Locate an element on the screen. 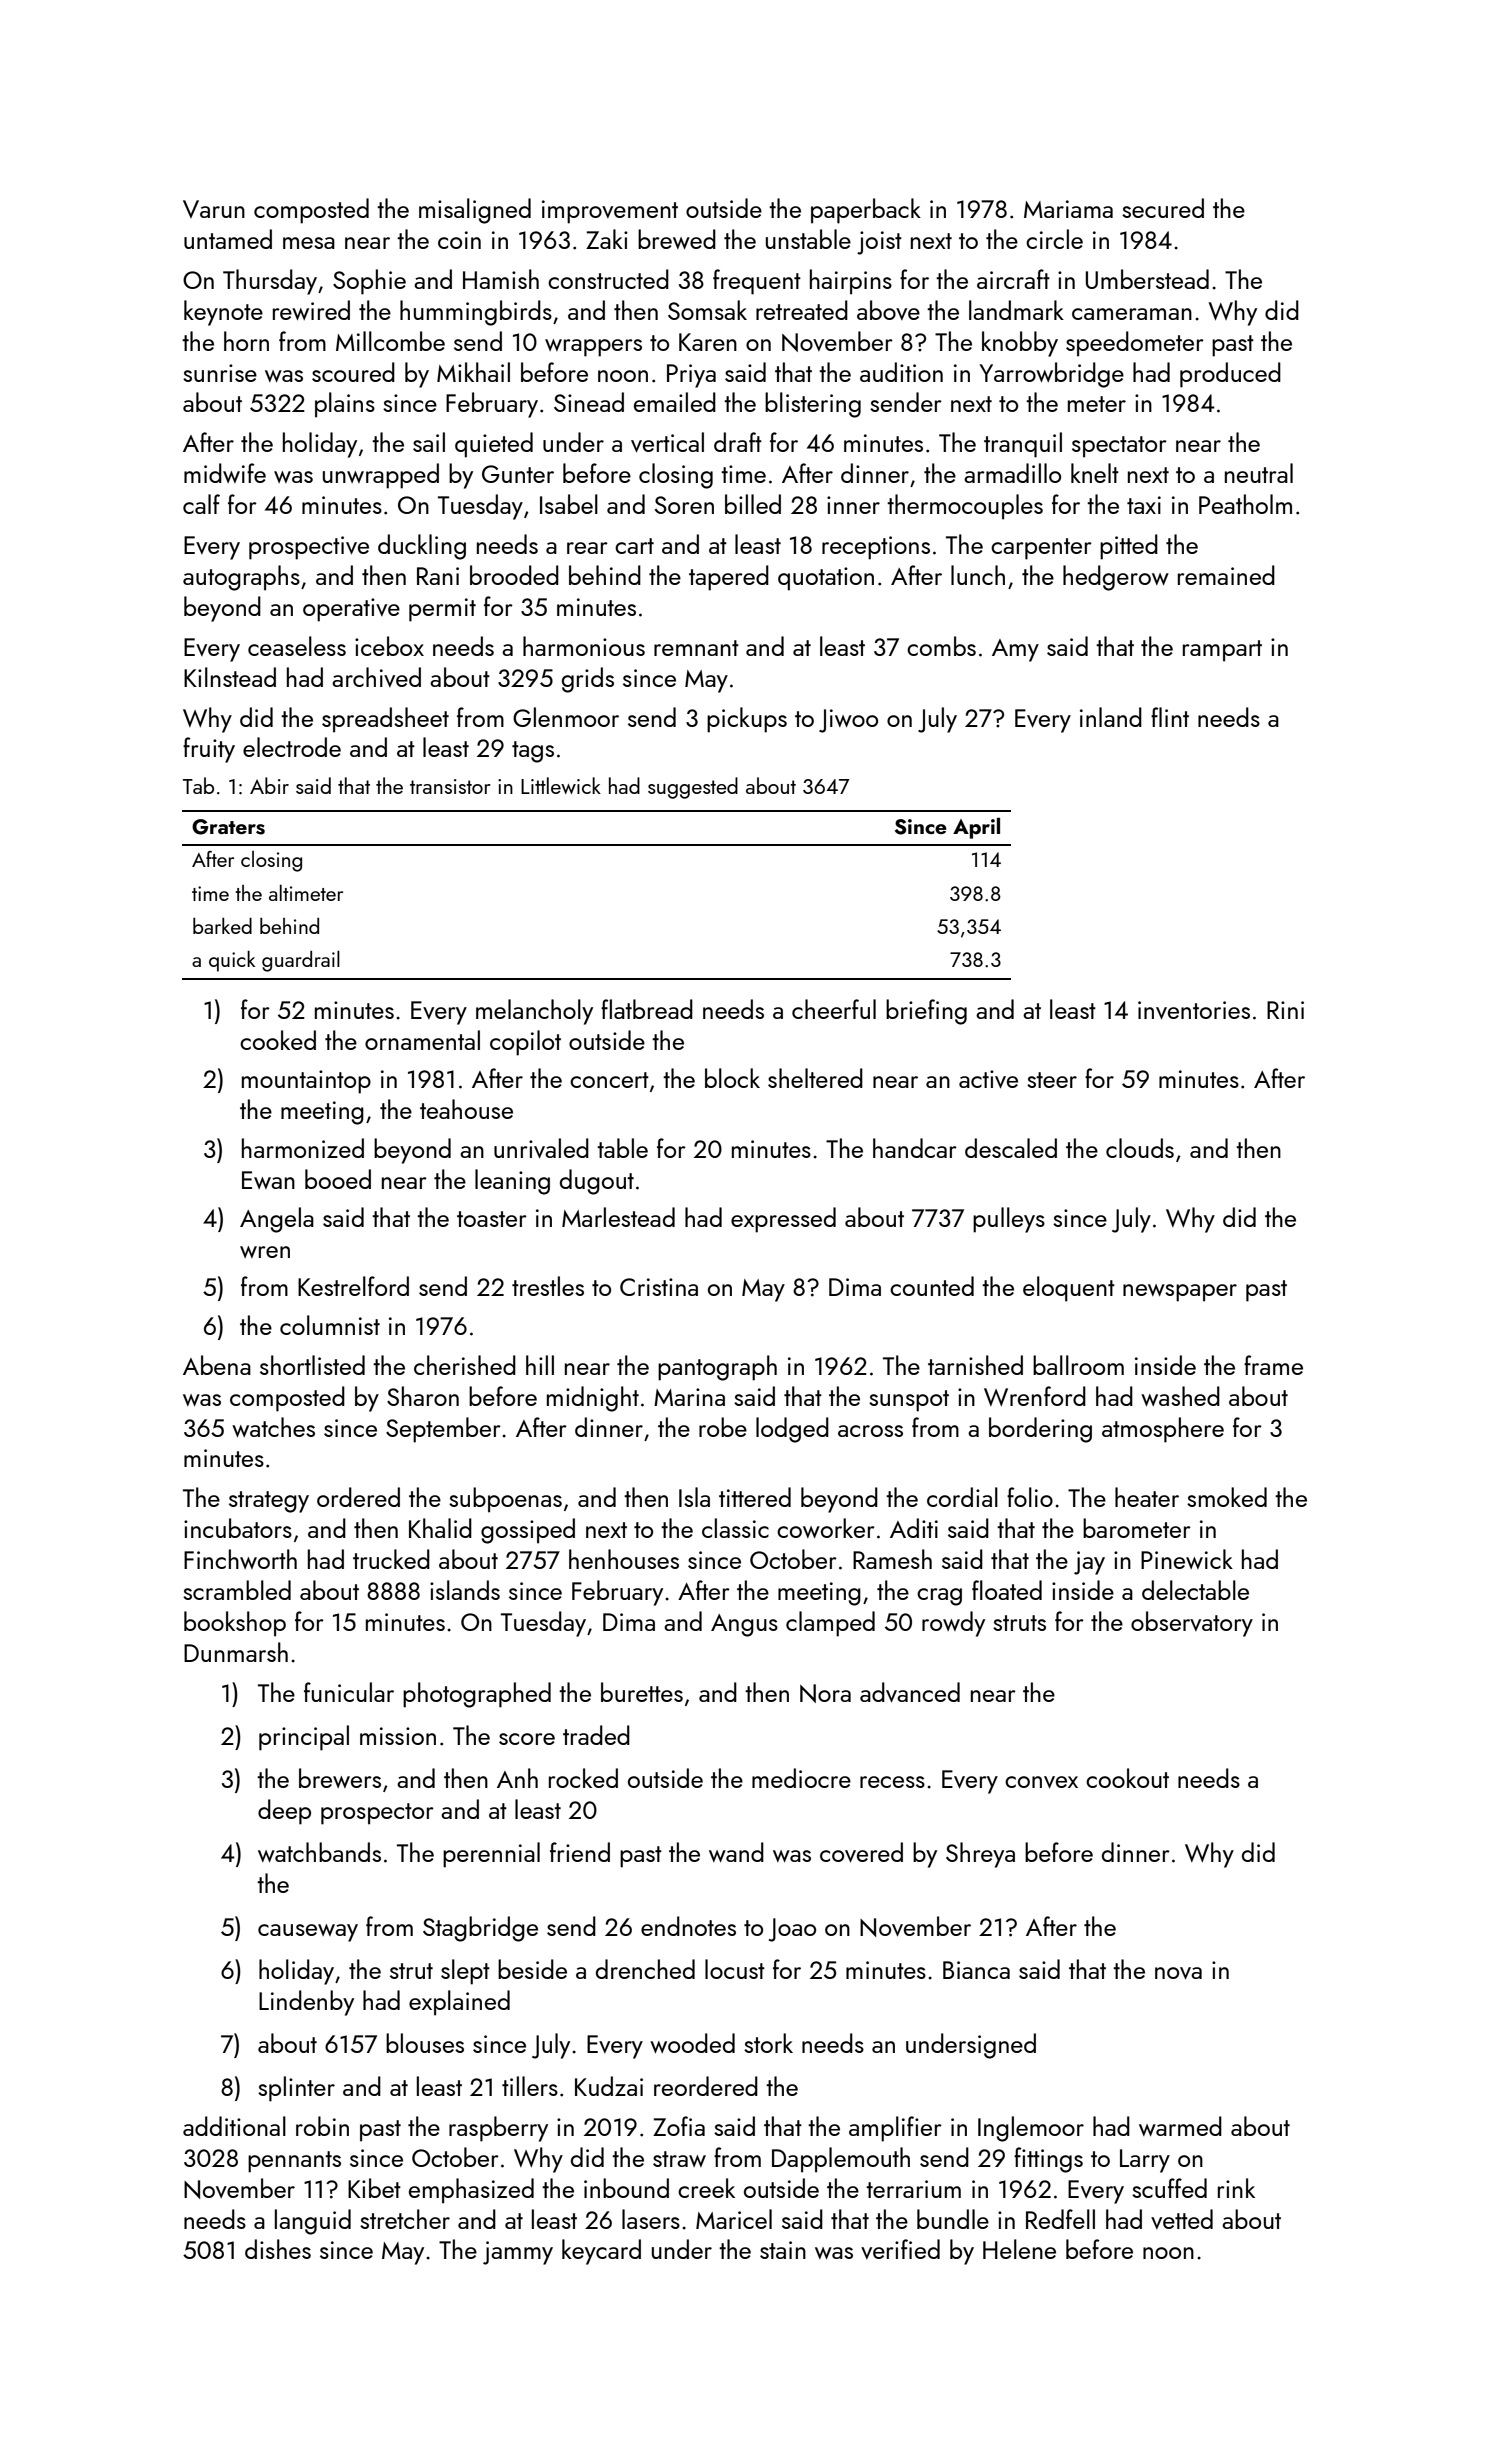 The image size is (1496, 2464). landmark is located at coordinates (1016, 310).
